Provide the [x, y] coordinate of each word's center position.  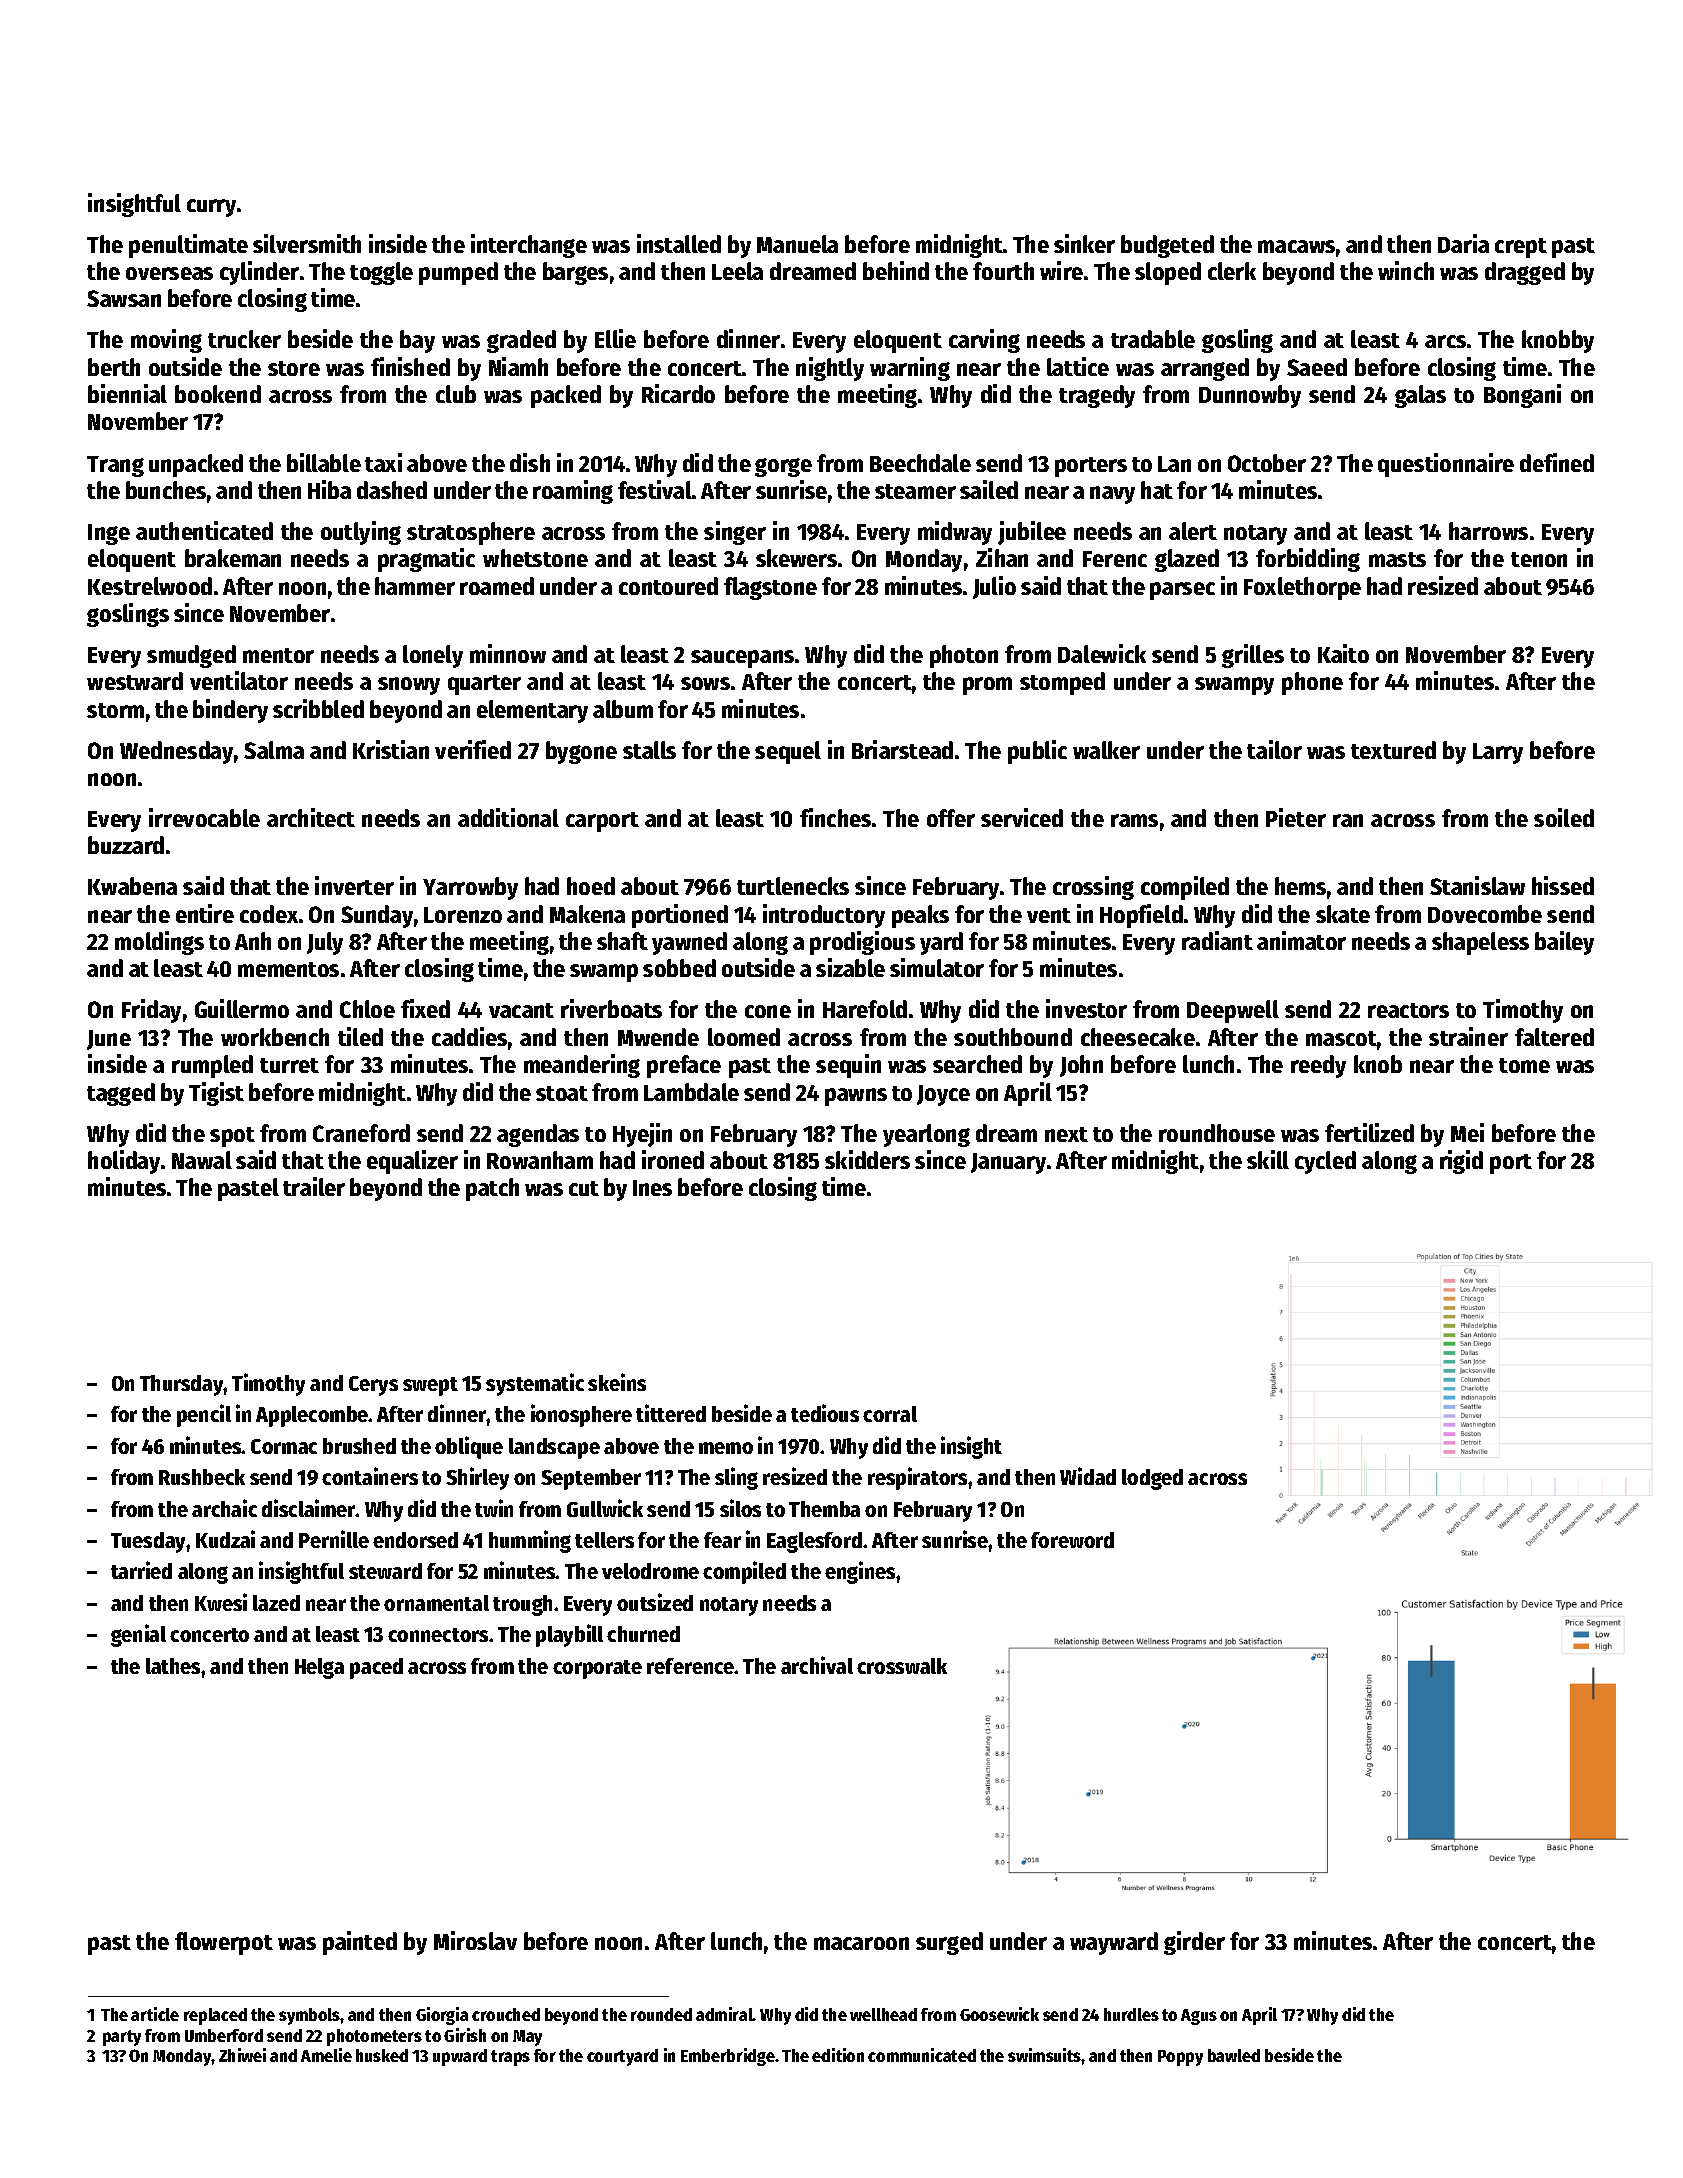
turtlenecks [793, 886]
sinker [1084, 243]
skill [1268, 1159]
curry [211, 208]
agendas [538, 1135]
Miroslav [475, 1940]
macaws [1296, 246]
